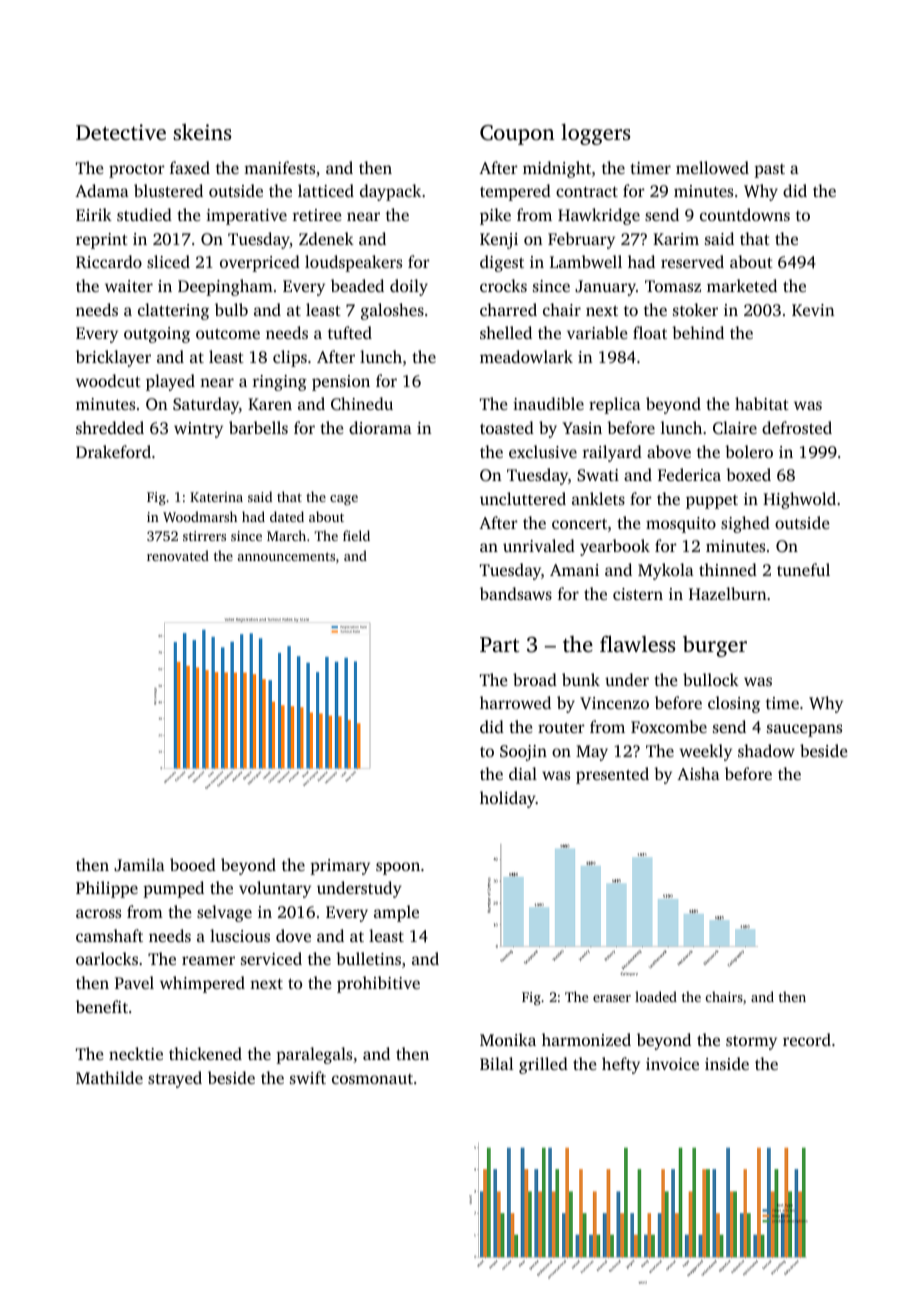  I want to click on defrosted, so click(797, 427).
